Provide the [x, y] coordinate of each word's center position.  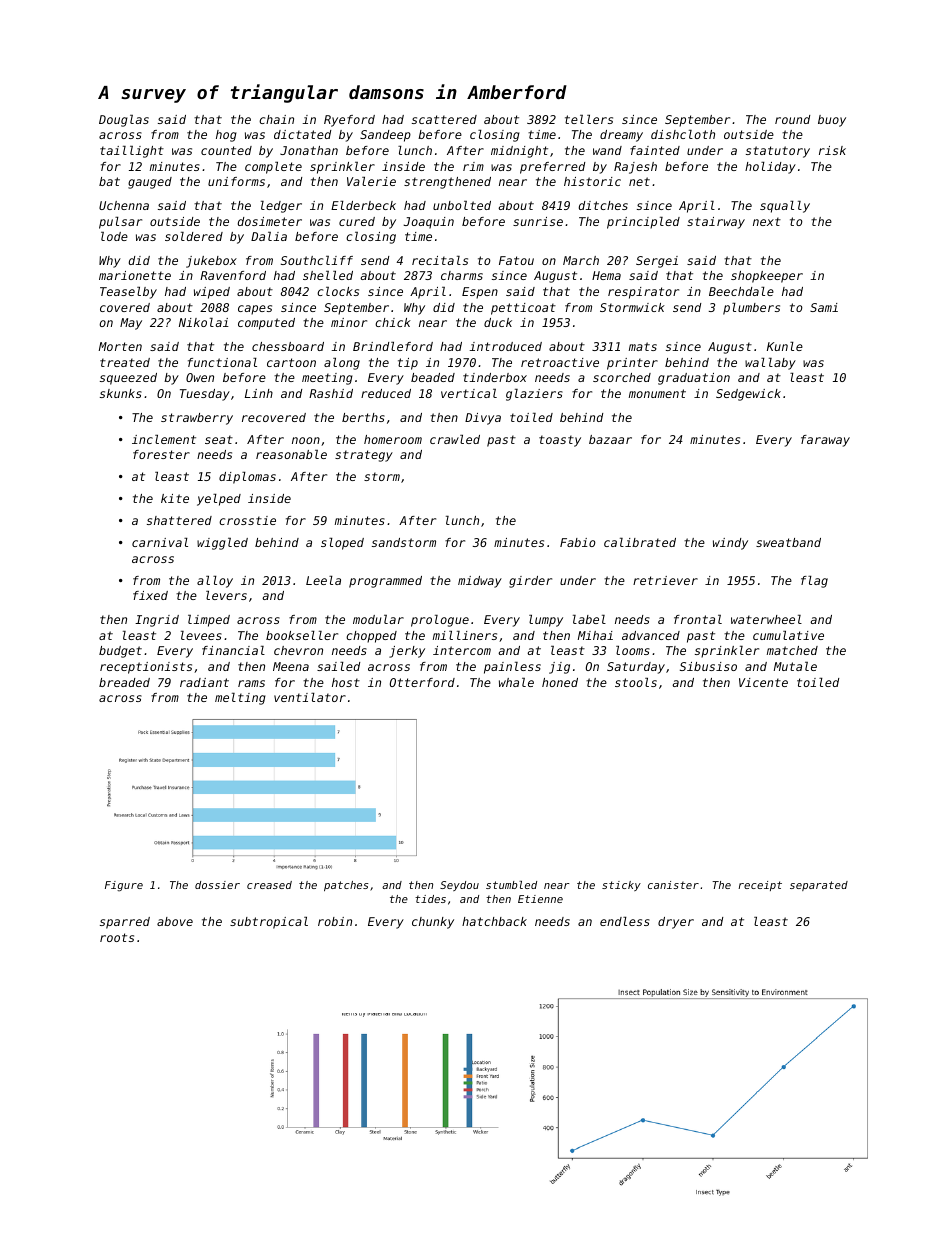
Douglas [124, 121]
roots [117, 937]
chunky [433, 923]
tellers [589, 119]
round [792, 119]
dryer [676, 923]
